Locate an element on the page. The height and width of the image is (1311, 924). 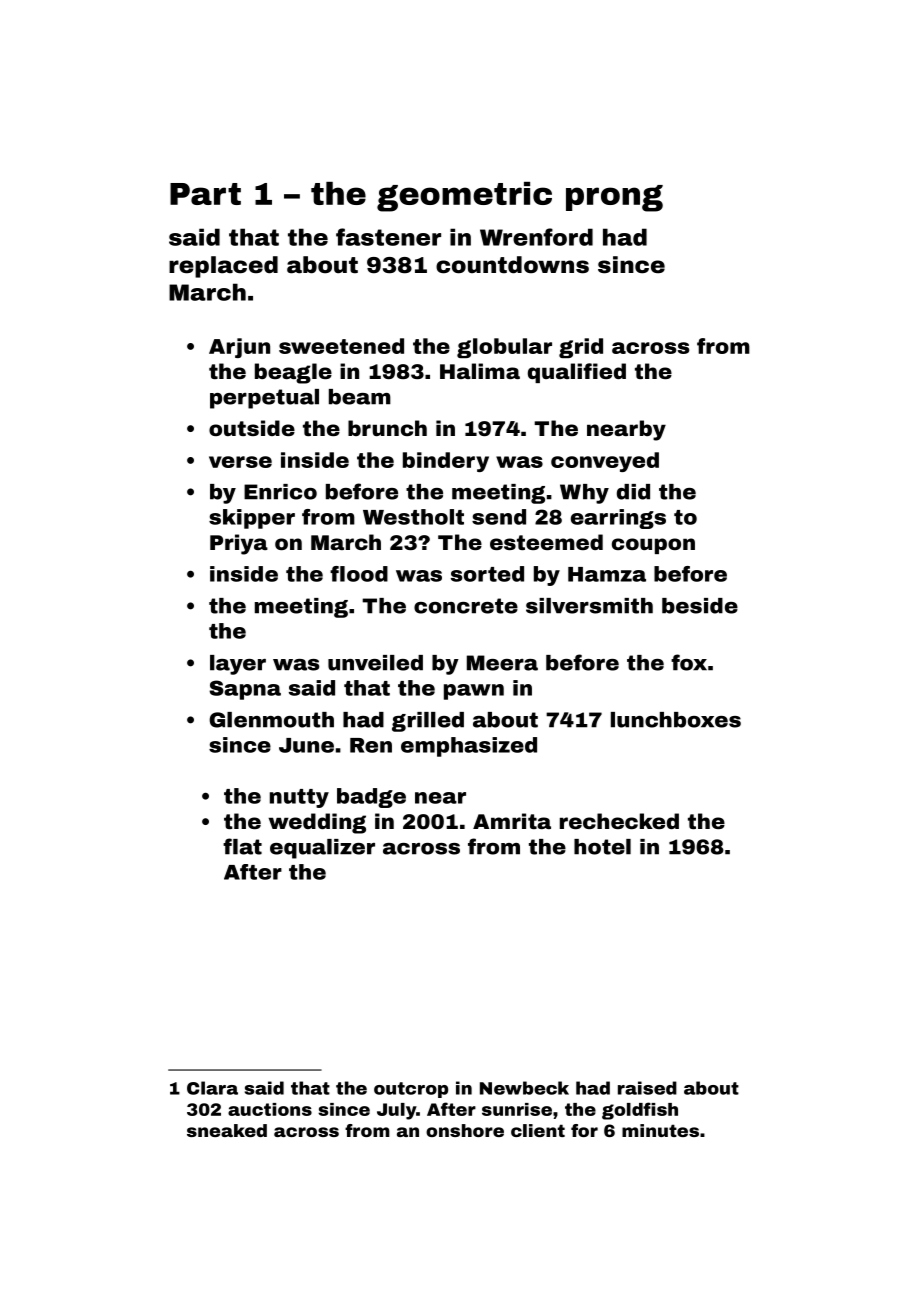
onshore is located at coordinates (465, 1130).
